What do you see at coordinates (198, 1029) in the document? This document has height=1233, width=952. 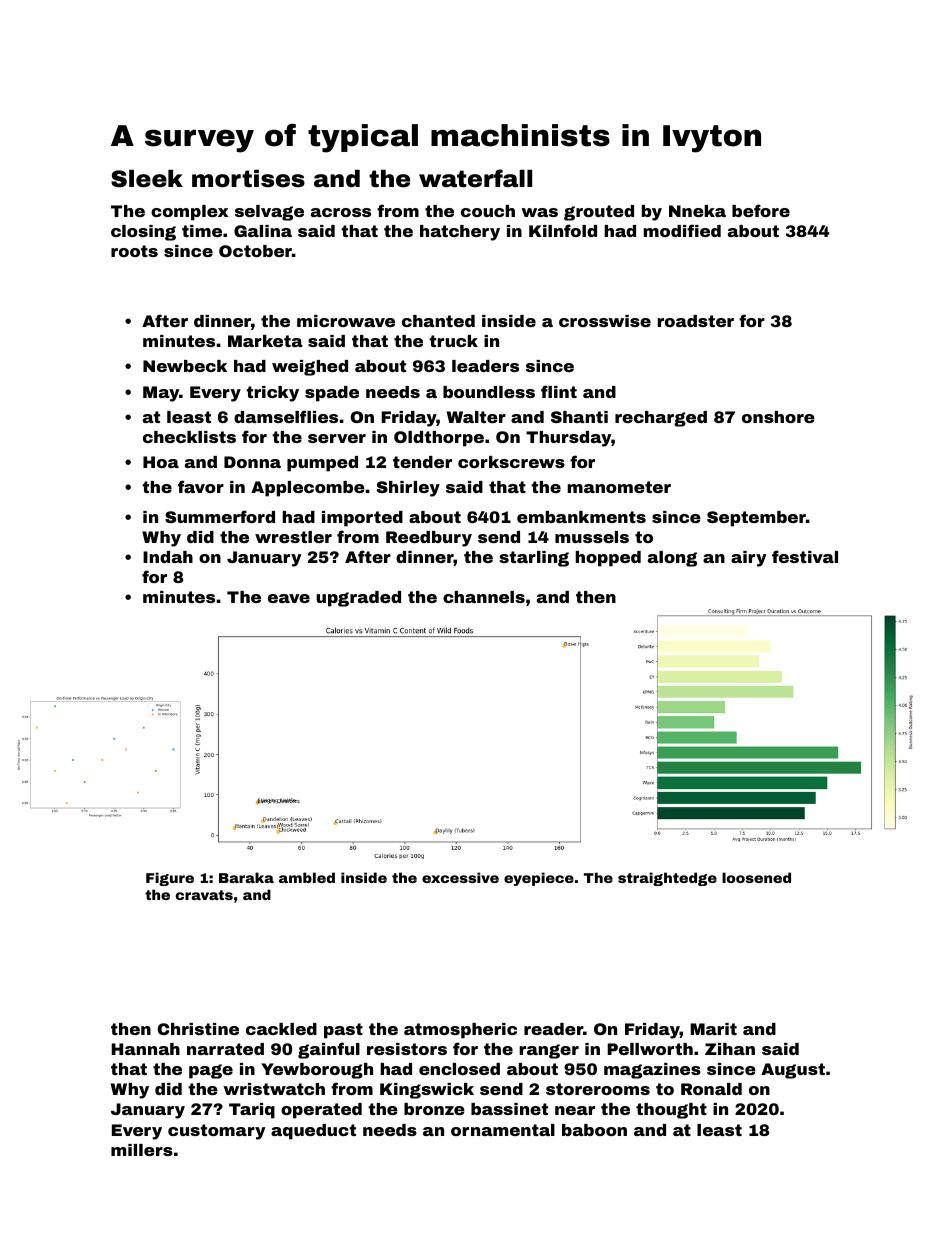 I see `Christine` at bounding box center [198, 1029].
